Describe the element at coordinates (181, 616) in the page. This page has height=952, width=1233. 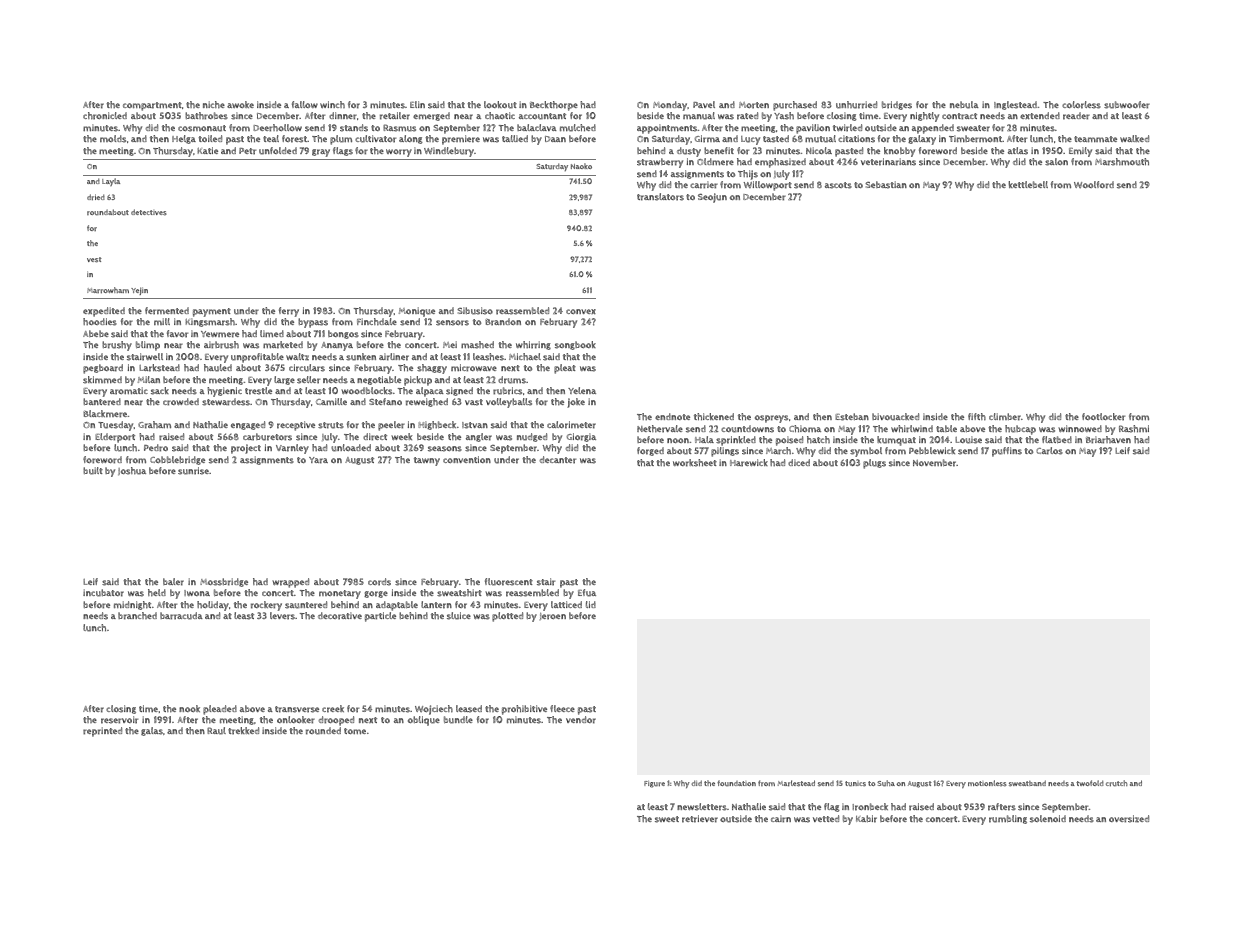
I see `barracuda` at that location.
